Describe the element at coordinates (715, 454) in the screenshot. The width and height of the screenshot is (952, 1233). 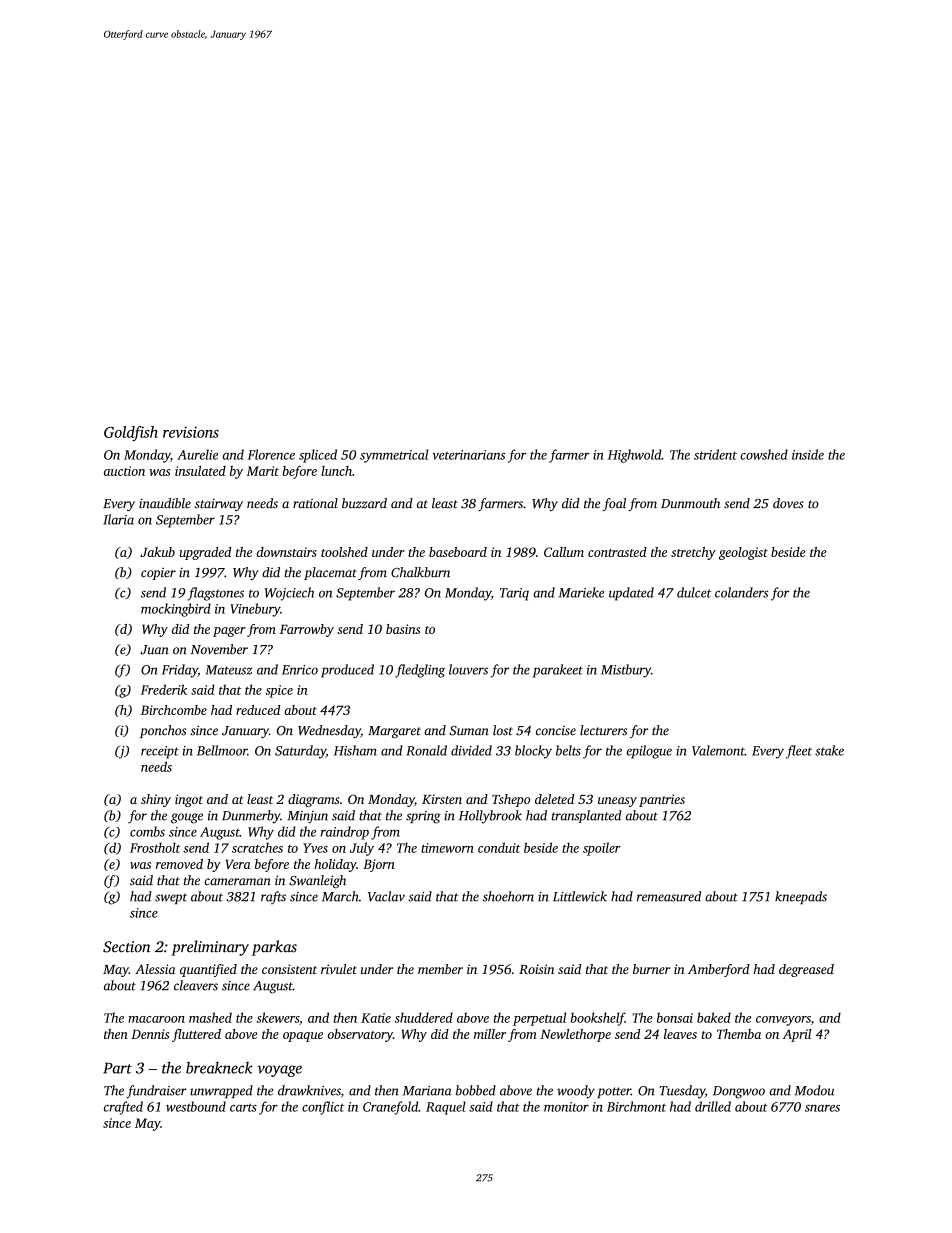
I see `strident` at that location.
